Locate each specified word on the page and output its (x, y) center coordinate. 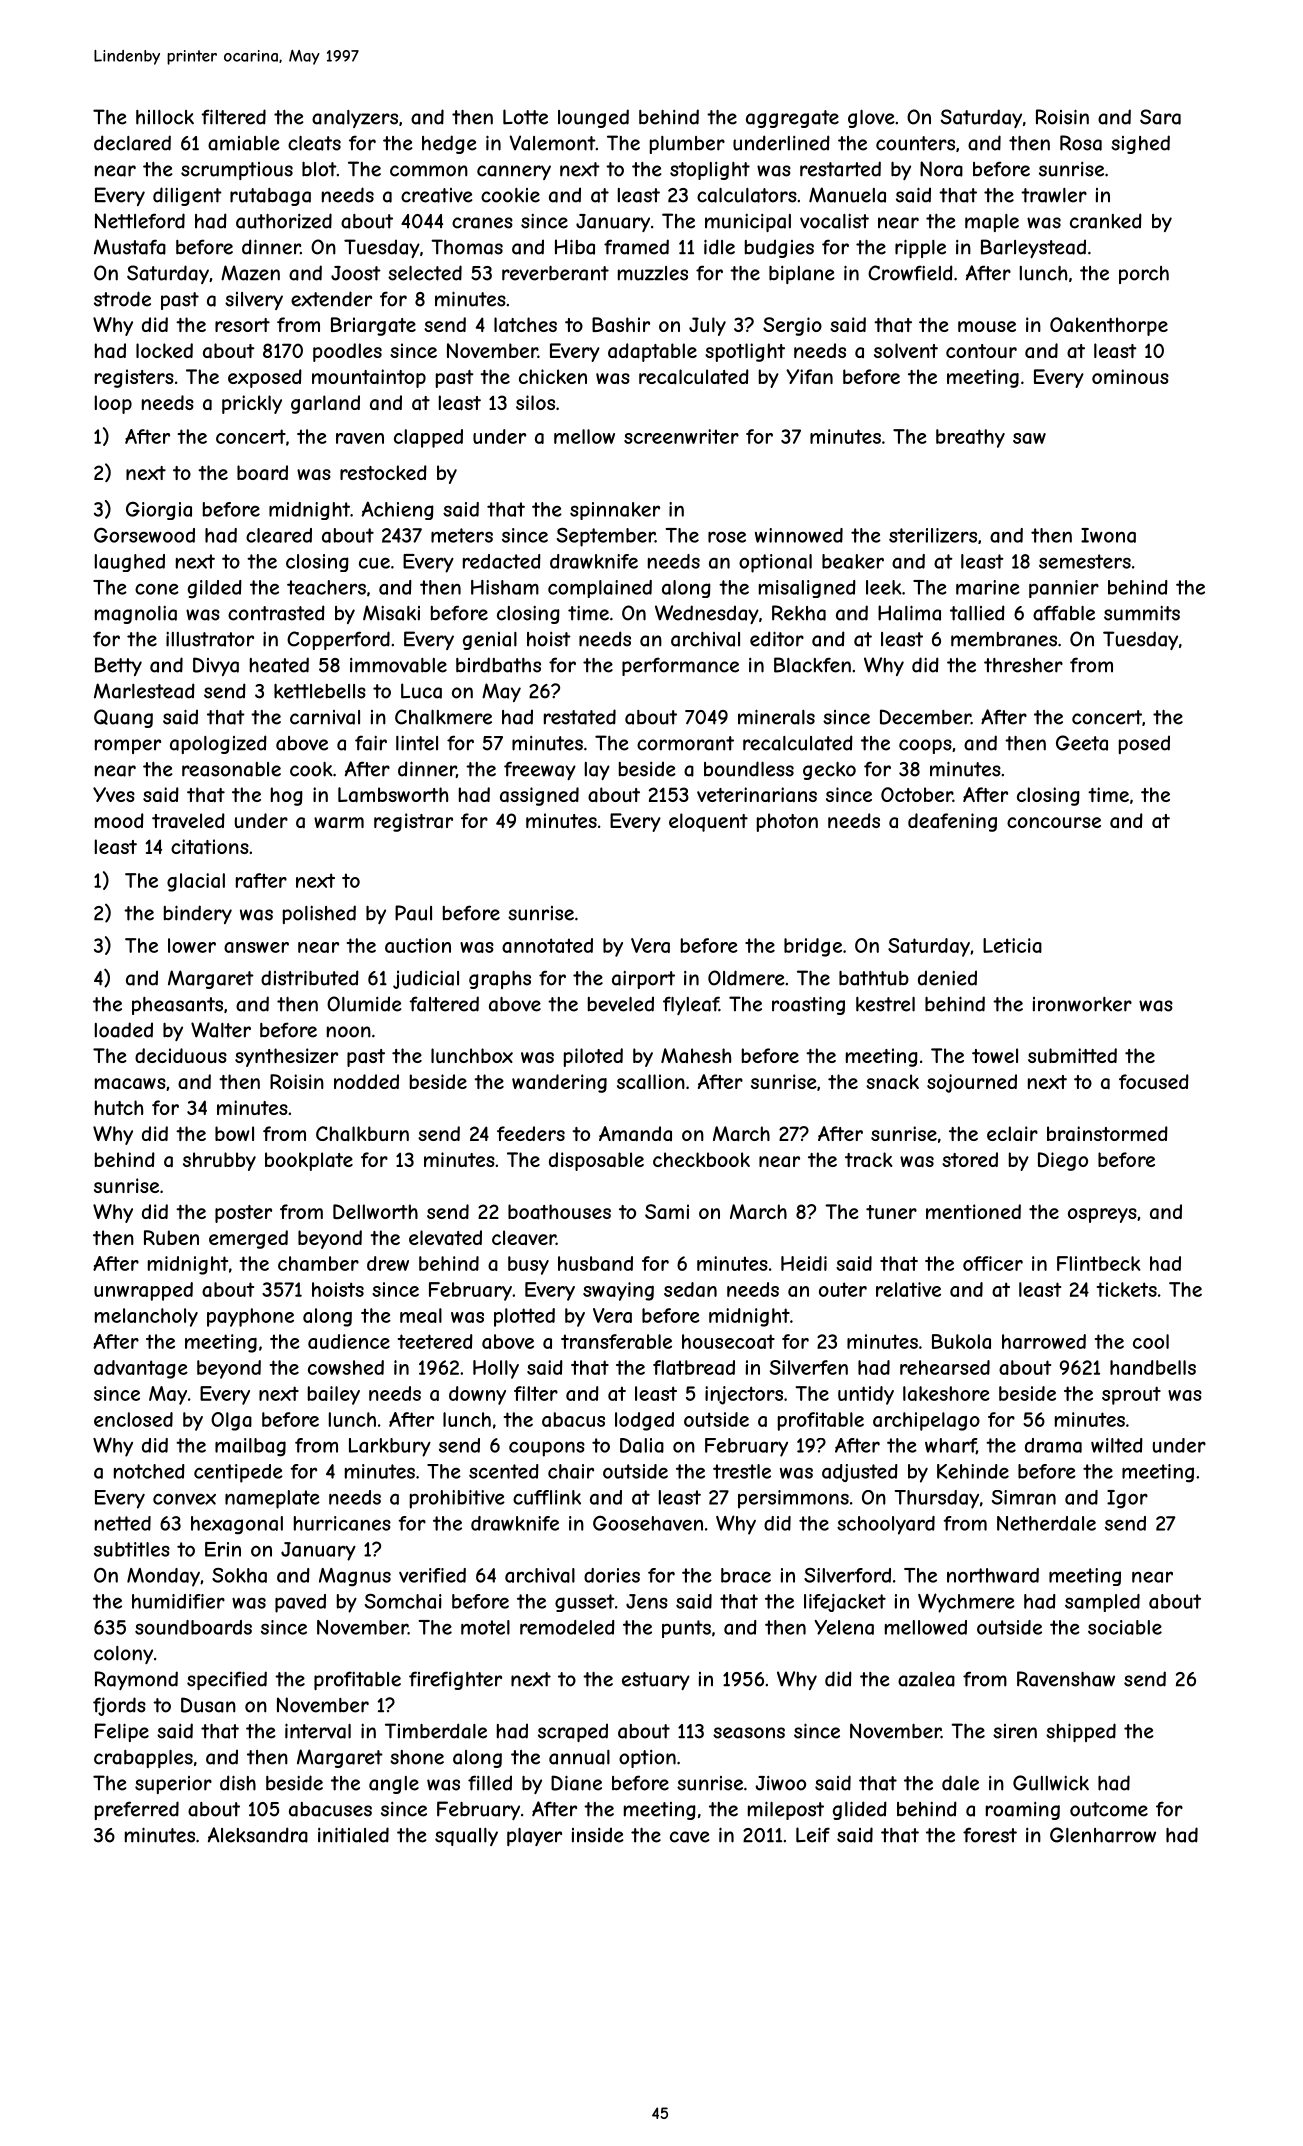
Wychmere (966, 1603)
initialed (353, 1835)
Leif (813, 1835)
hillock (165, 117)
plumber (687, 145)
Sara (1160, 117)
